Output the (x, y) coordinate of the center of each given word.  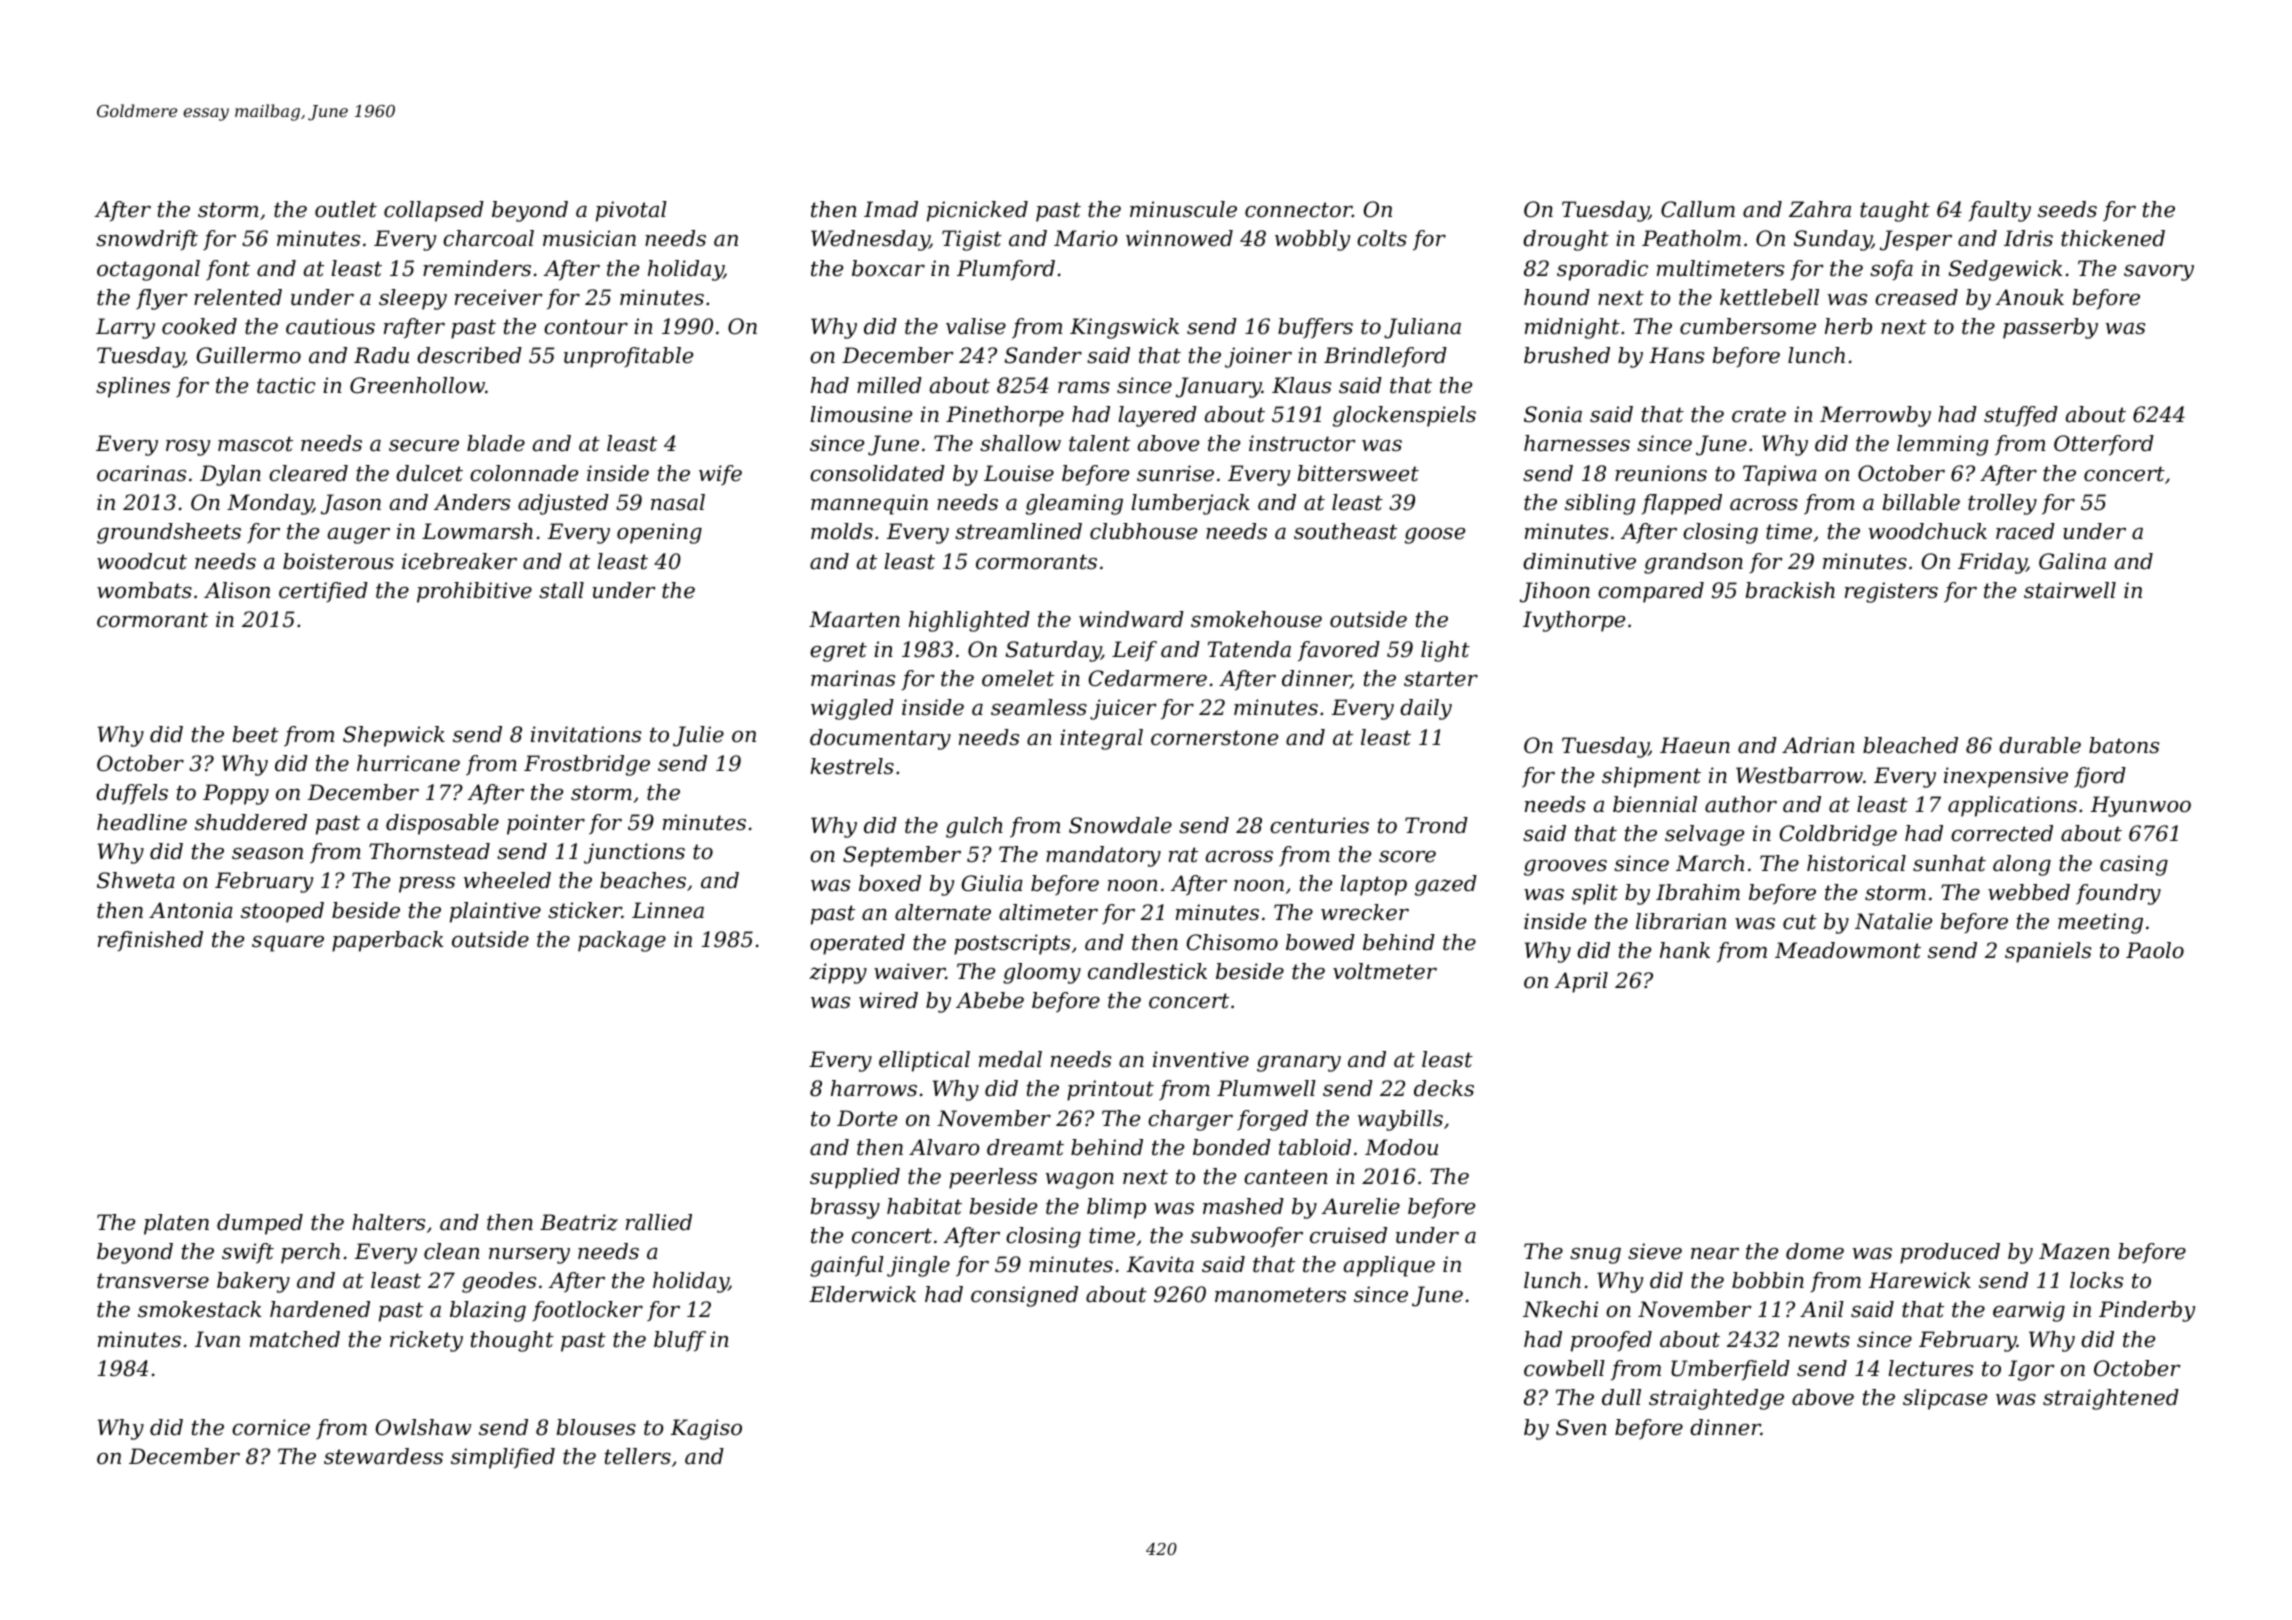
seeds (2067, 209)
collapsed (434, 211)
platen (176, 1224)
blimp (1116, 1208)
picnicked (977, 211)
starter (1441, 679)
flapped (1681, 504)
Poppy (236, 794)
